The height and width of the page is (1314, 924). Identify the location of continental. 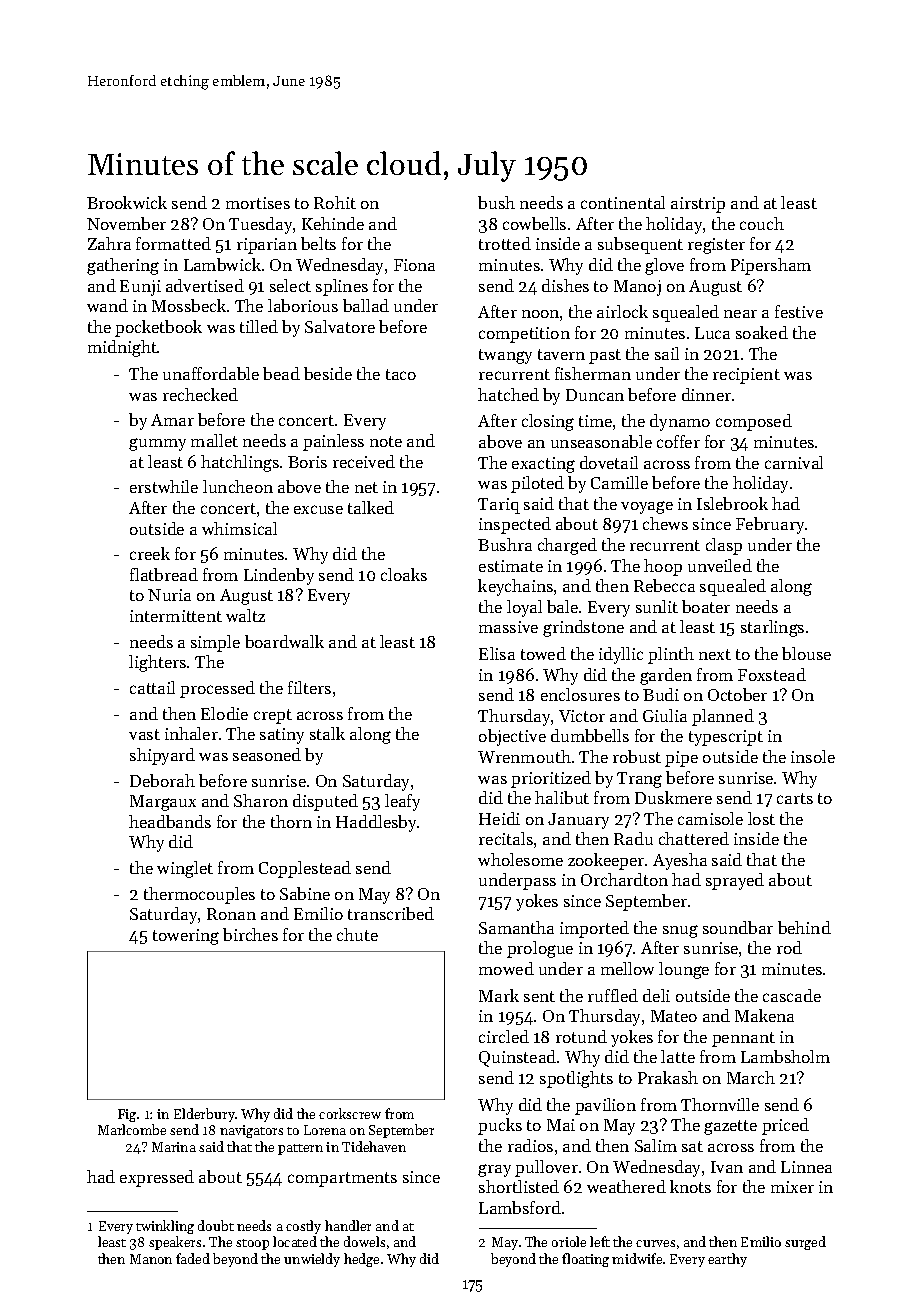
(623, 202).
